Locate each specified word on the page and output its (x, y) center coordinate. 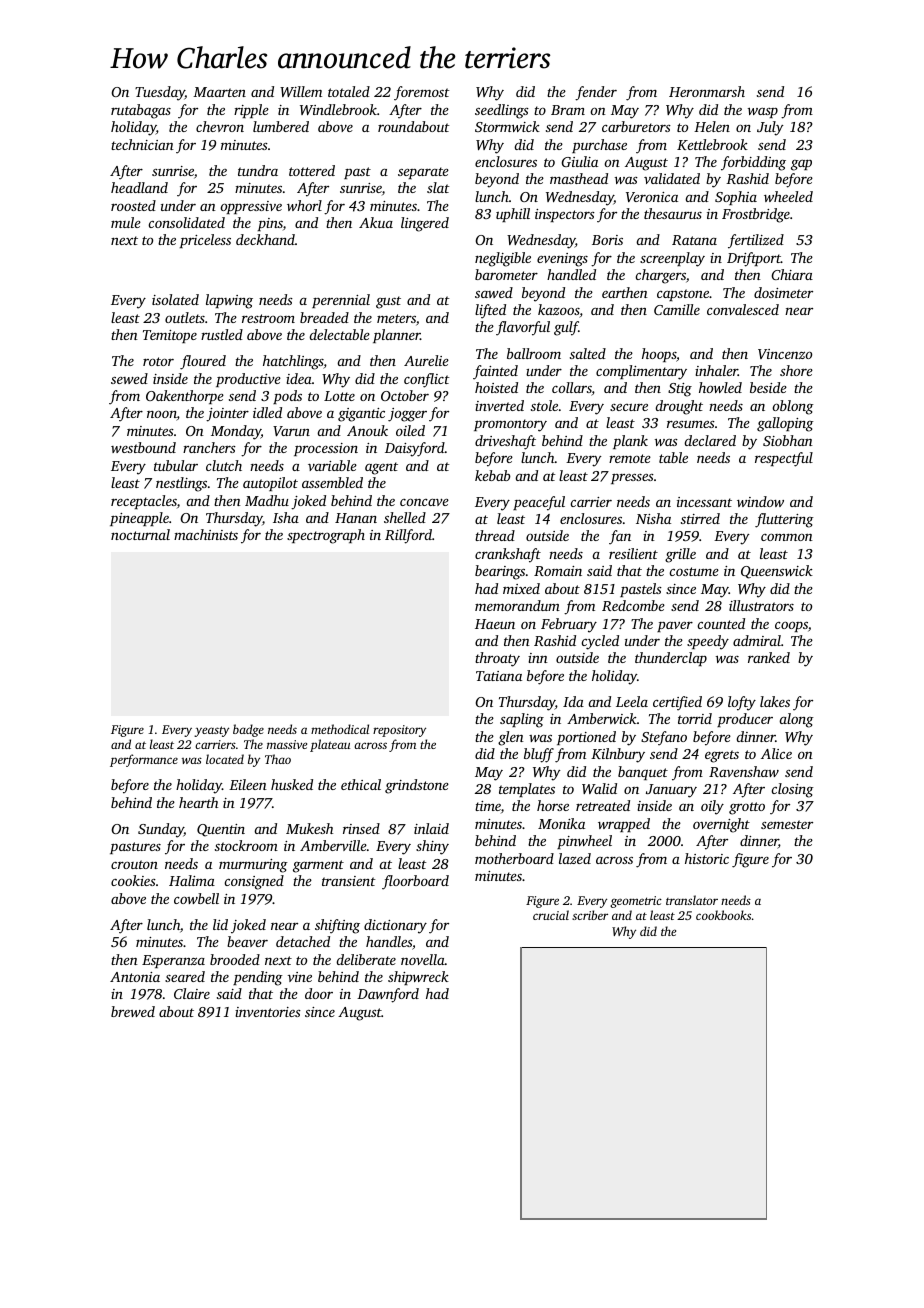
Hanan (356, 518)
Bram (568, 110)
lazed (575, 858)
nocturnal (140, 534)
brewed (133, 1011)
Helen (712, 126)
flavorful (523, 328)
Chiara (792, 274)
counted (721, 623)
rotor (158, 361)
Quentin (221, 830)
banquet (643, 773)
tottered (312, 170)
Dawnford (388, 995)
